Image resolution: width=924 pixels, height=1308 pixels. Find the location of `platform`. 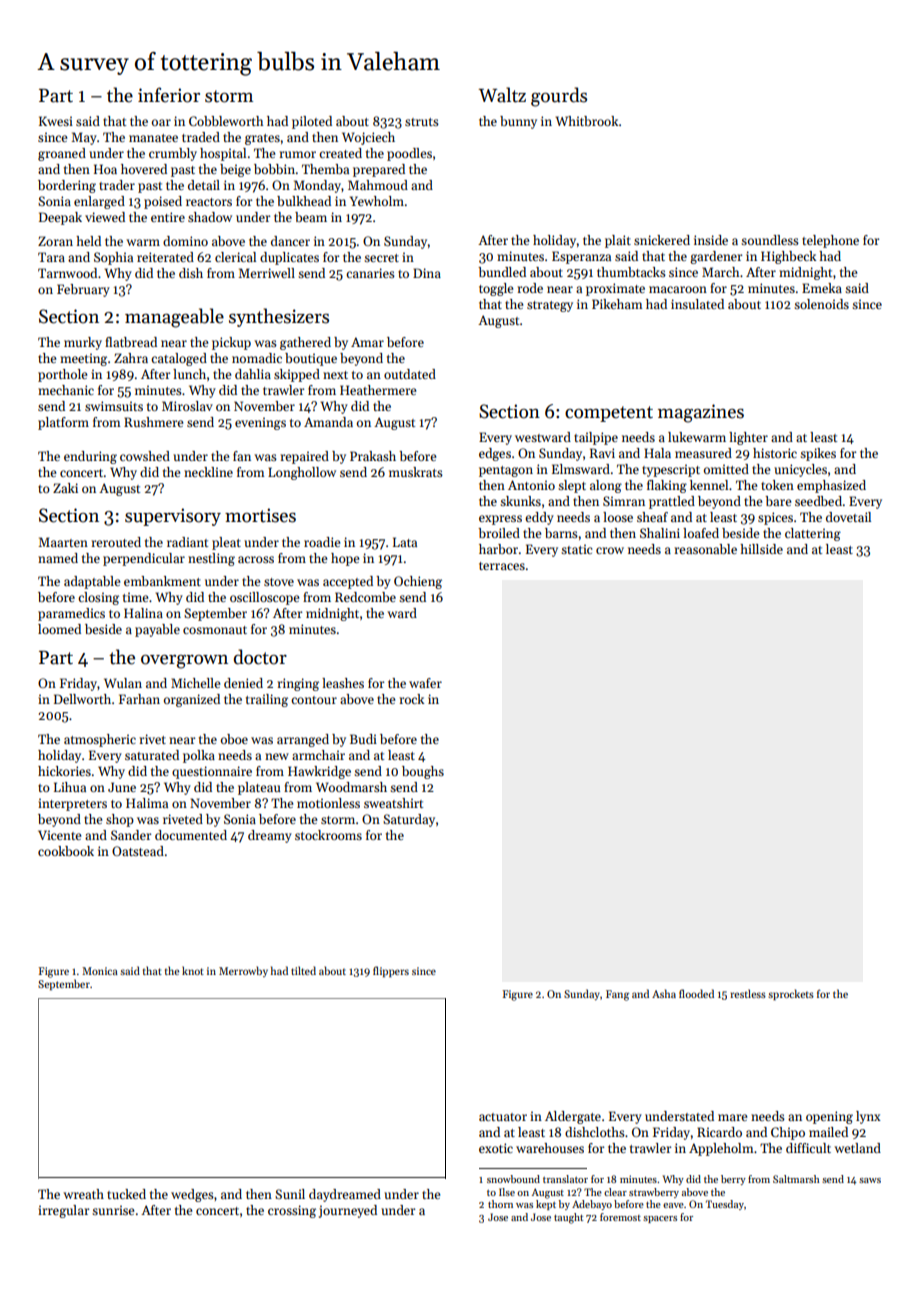

platform is located at coordinates (63, 423).
